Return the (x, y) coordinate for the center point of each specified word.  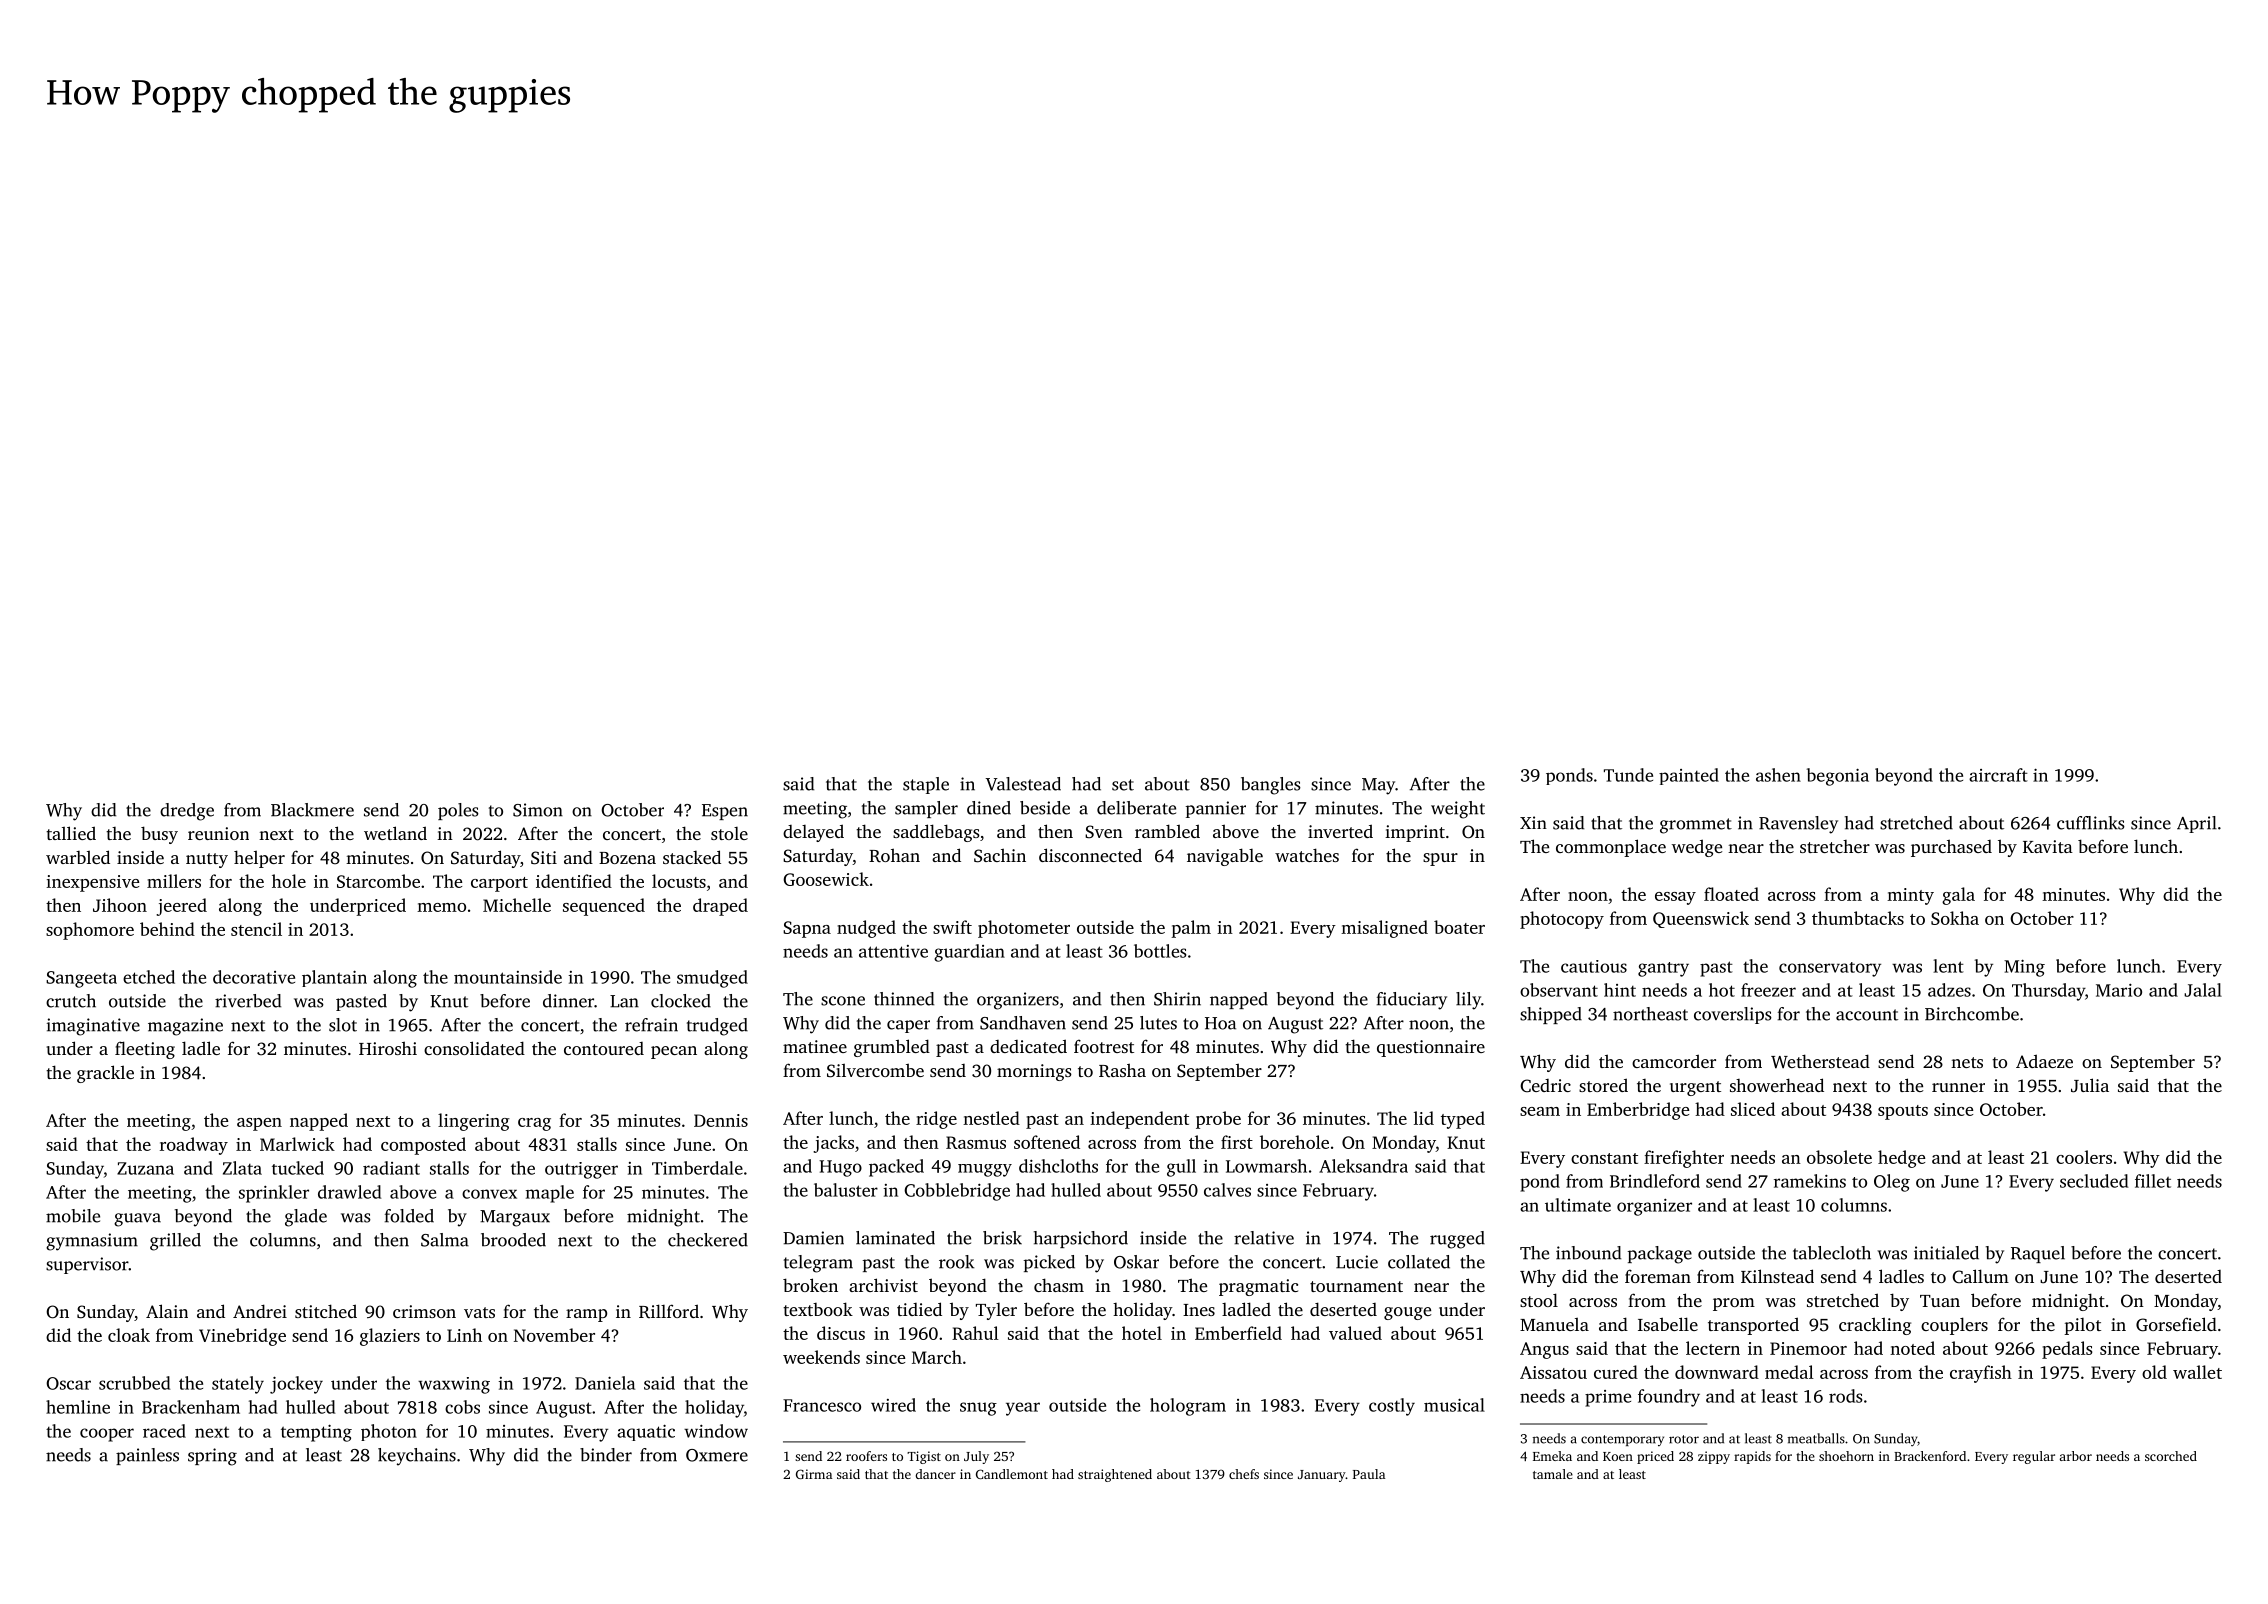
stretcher (1835, 846)
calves (1227, 1190)
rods (1845, 1396)
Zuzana (145, 1168)
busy (159, 835)
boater (1459, 927)
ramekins (1810, 1181)
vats (479, 1312)
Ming (2024, 968)
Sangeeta (81, 979)
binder (606, 1455)
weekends (821, 1357)
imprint (1415, 833)
